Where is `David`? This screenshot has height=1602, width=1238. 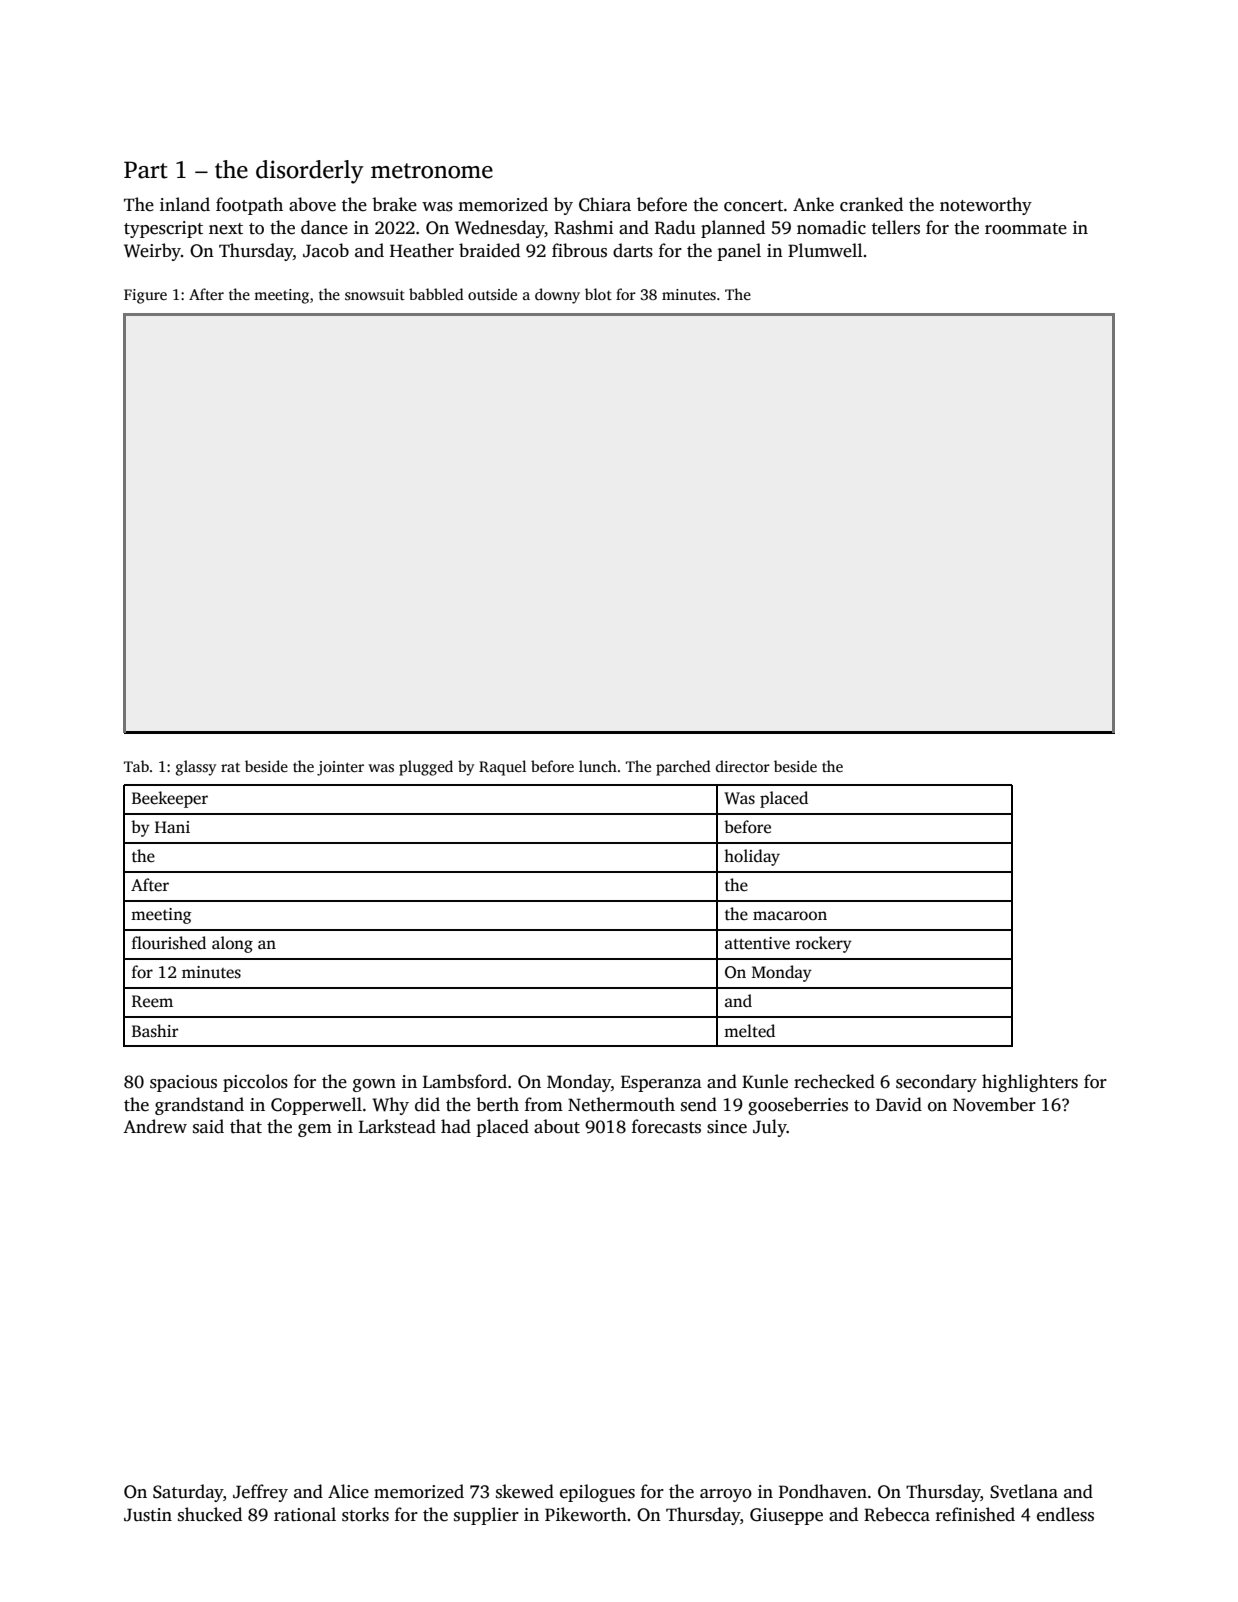 David is located at coordinates (899, 1104).
